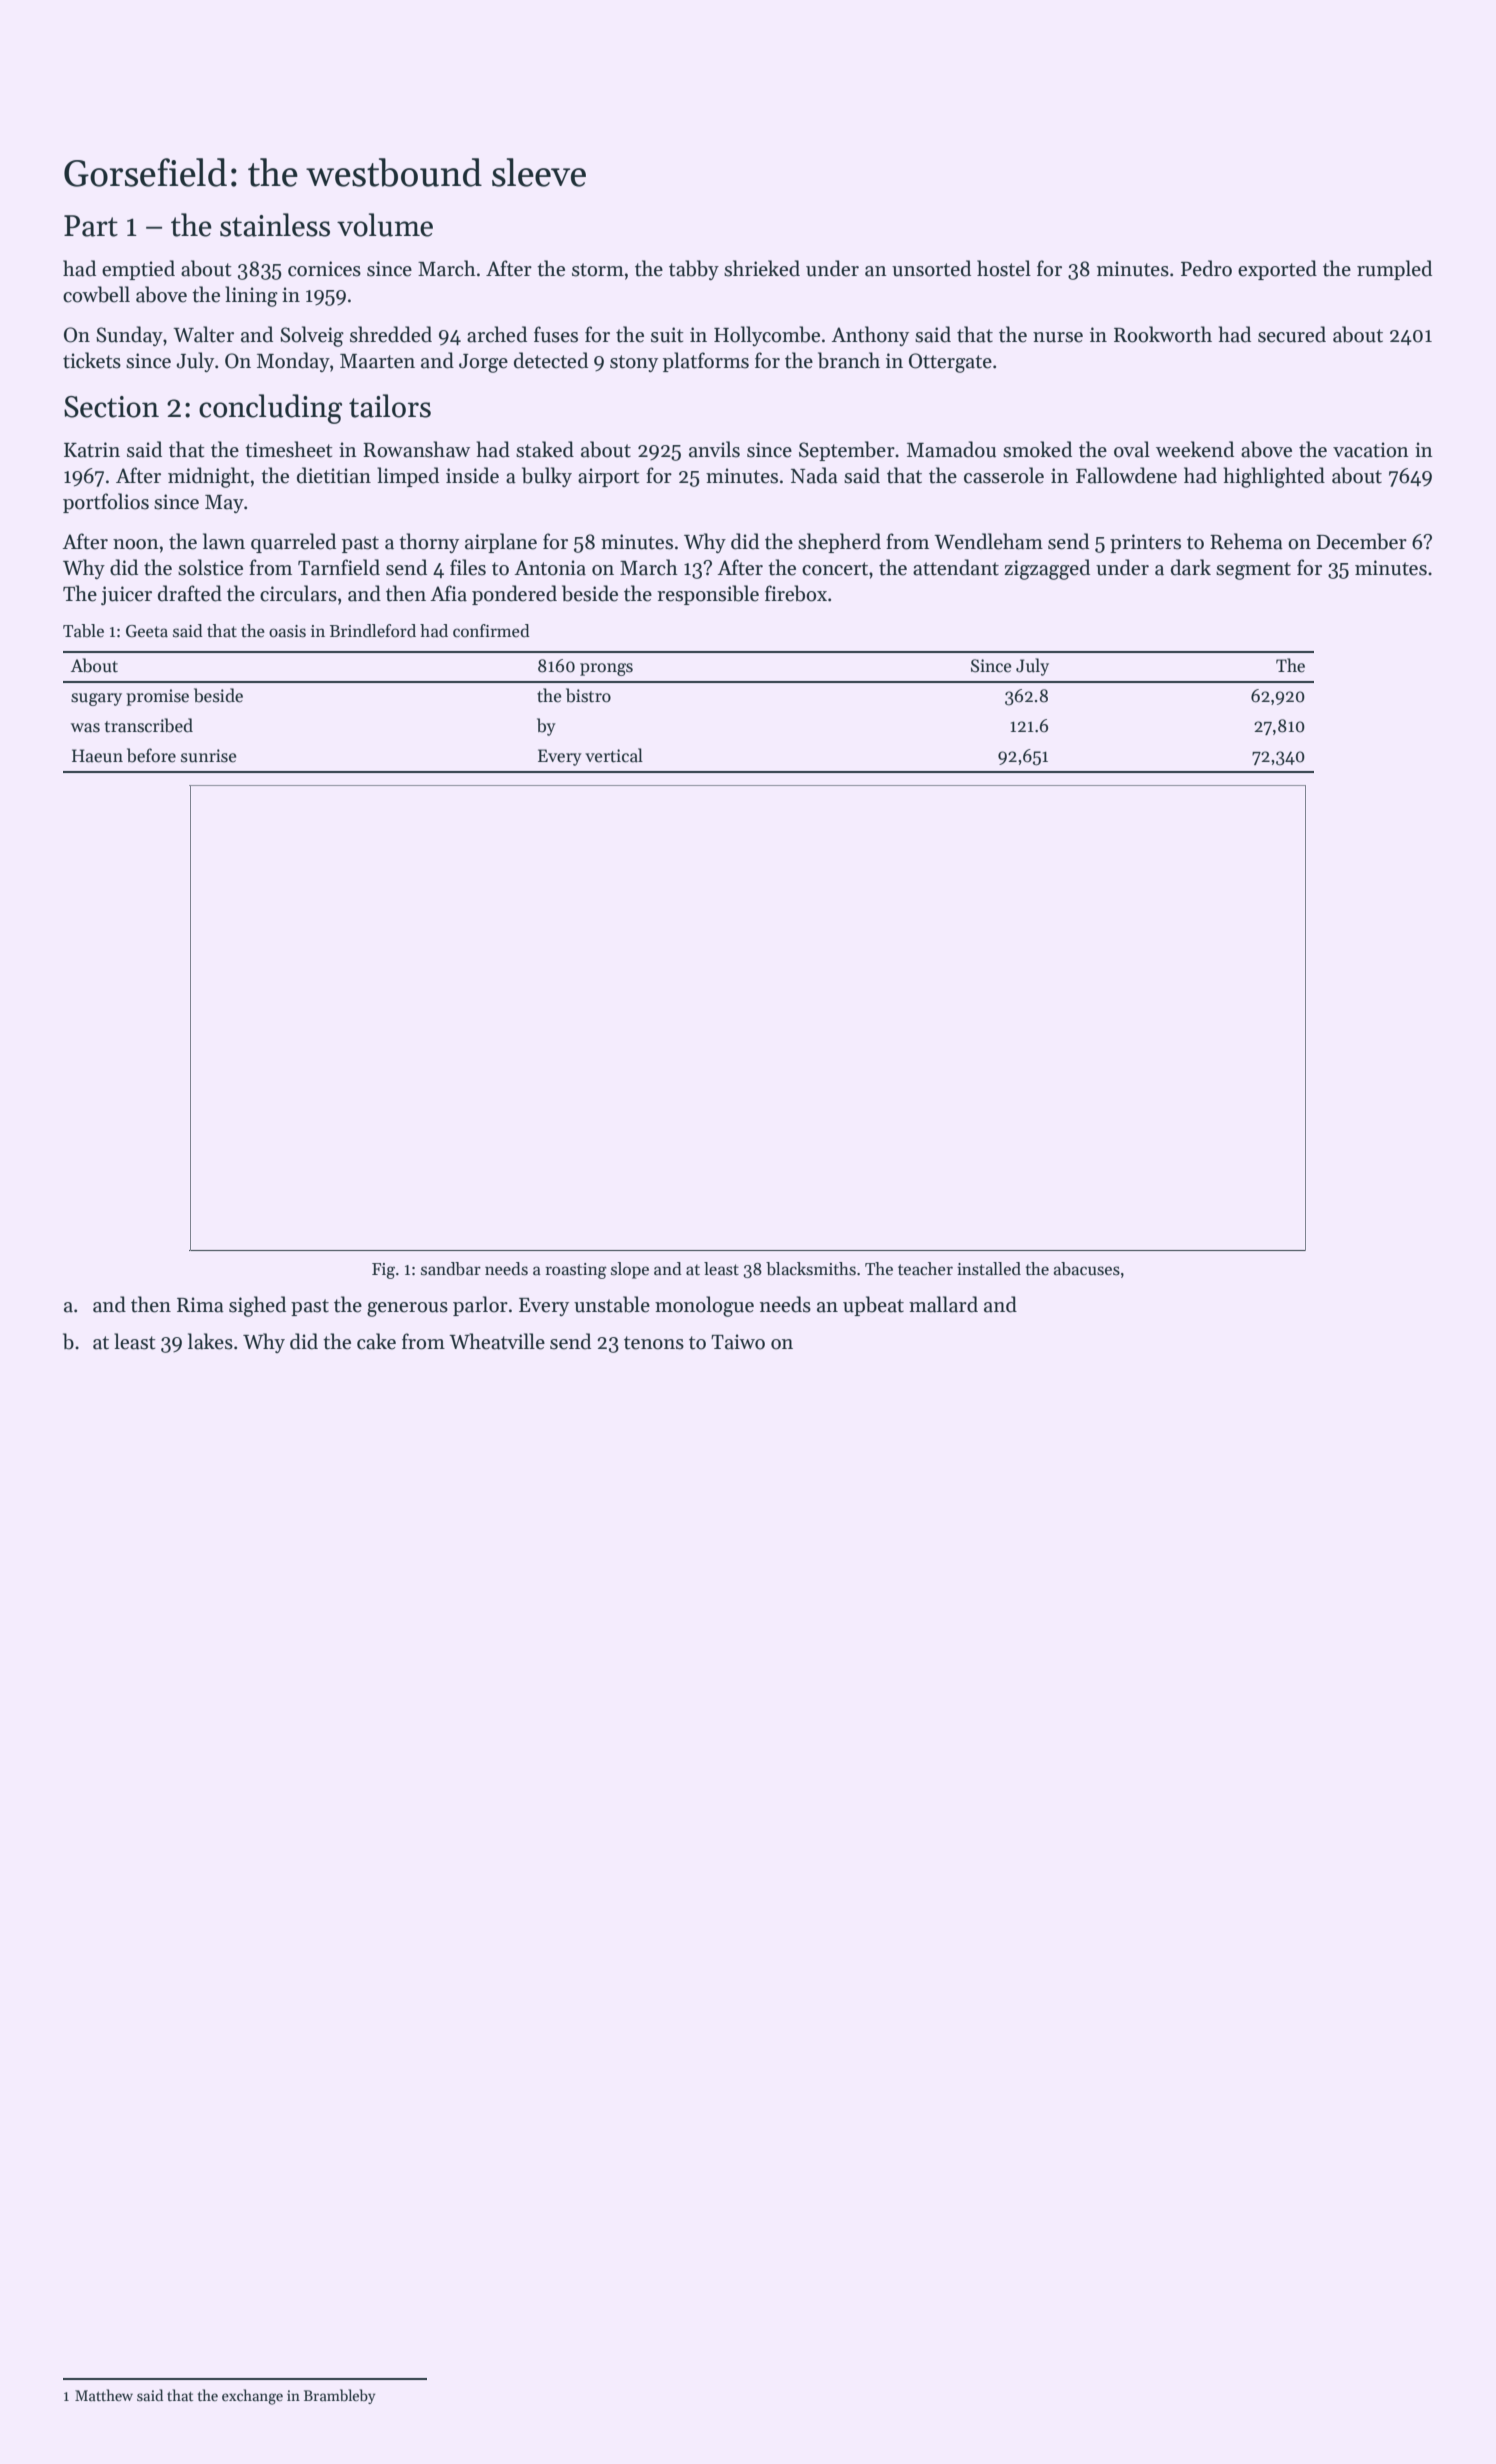 The image size is (1496, 2464). I want to click on sunrise, so click(209, 756).
